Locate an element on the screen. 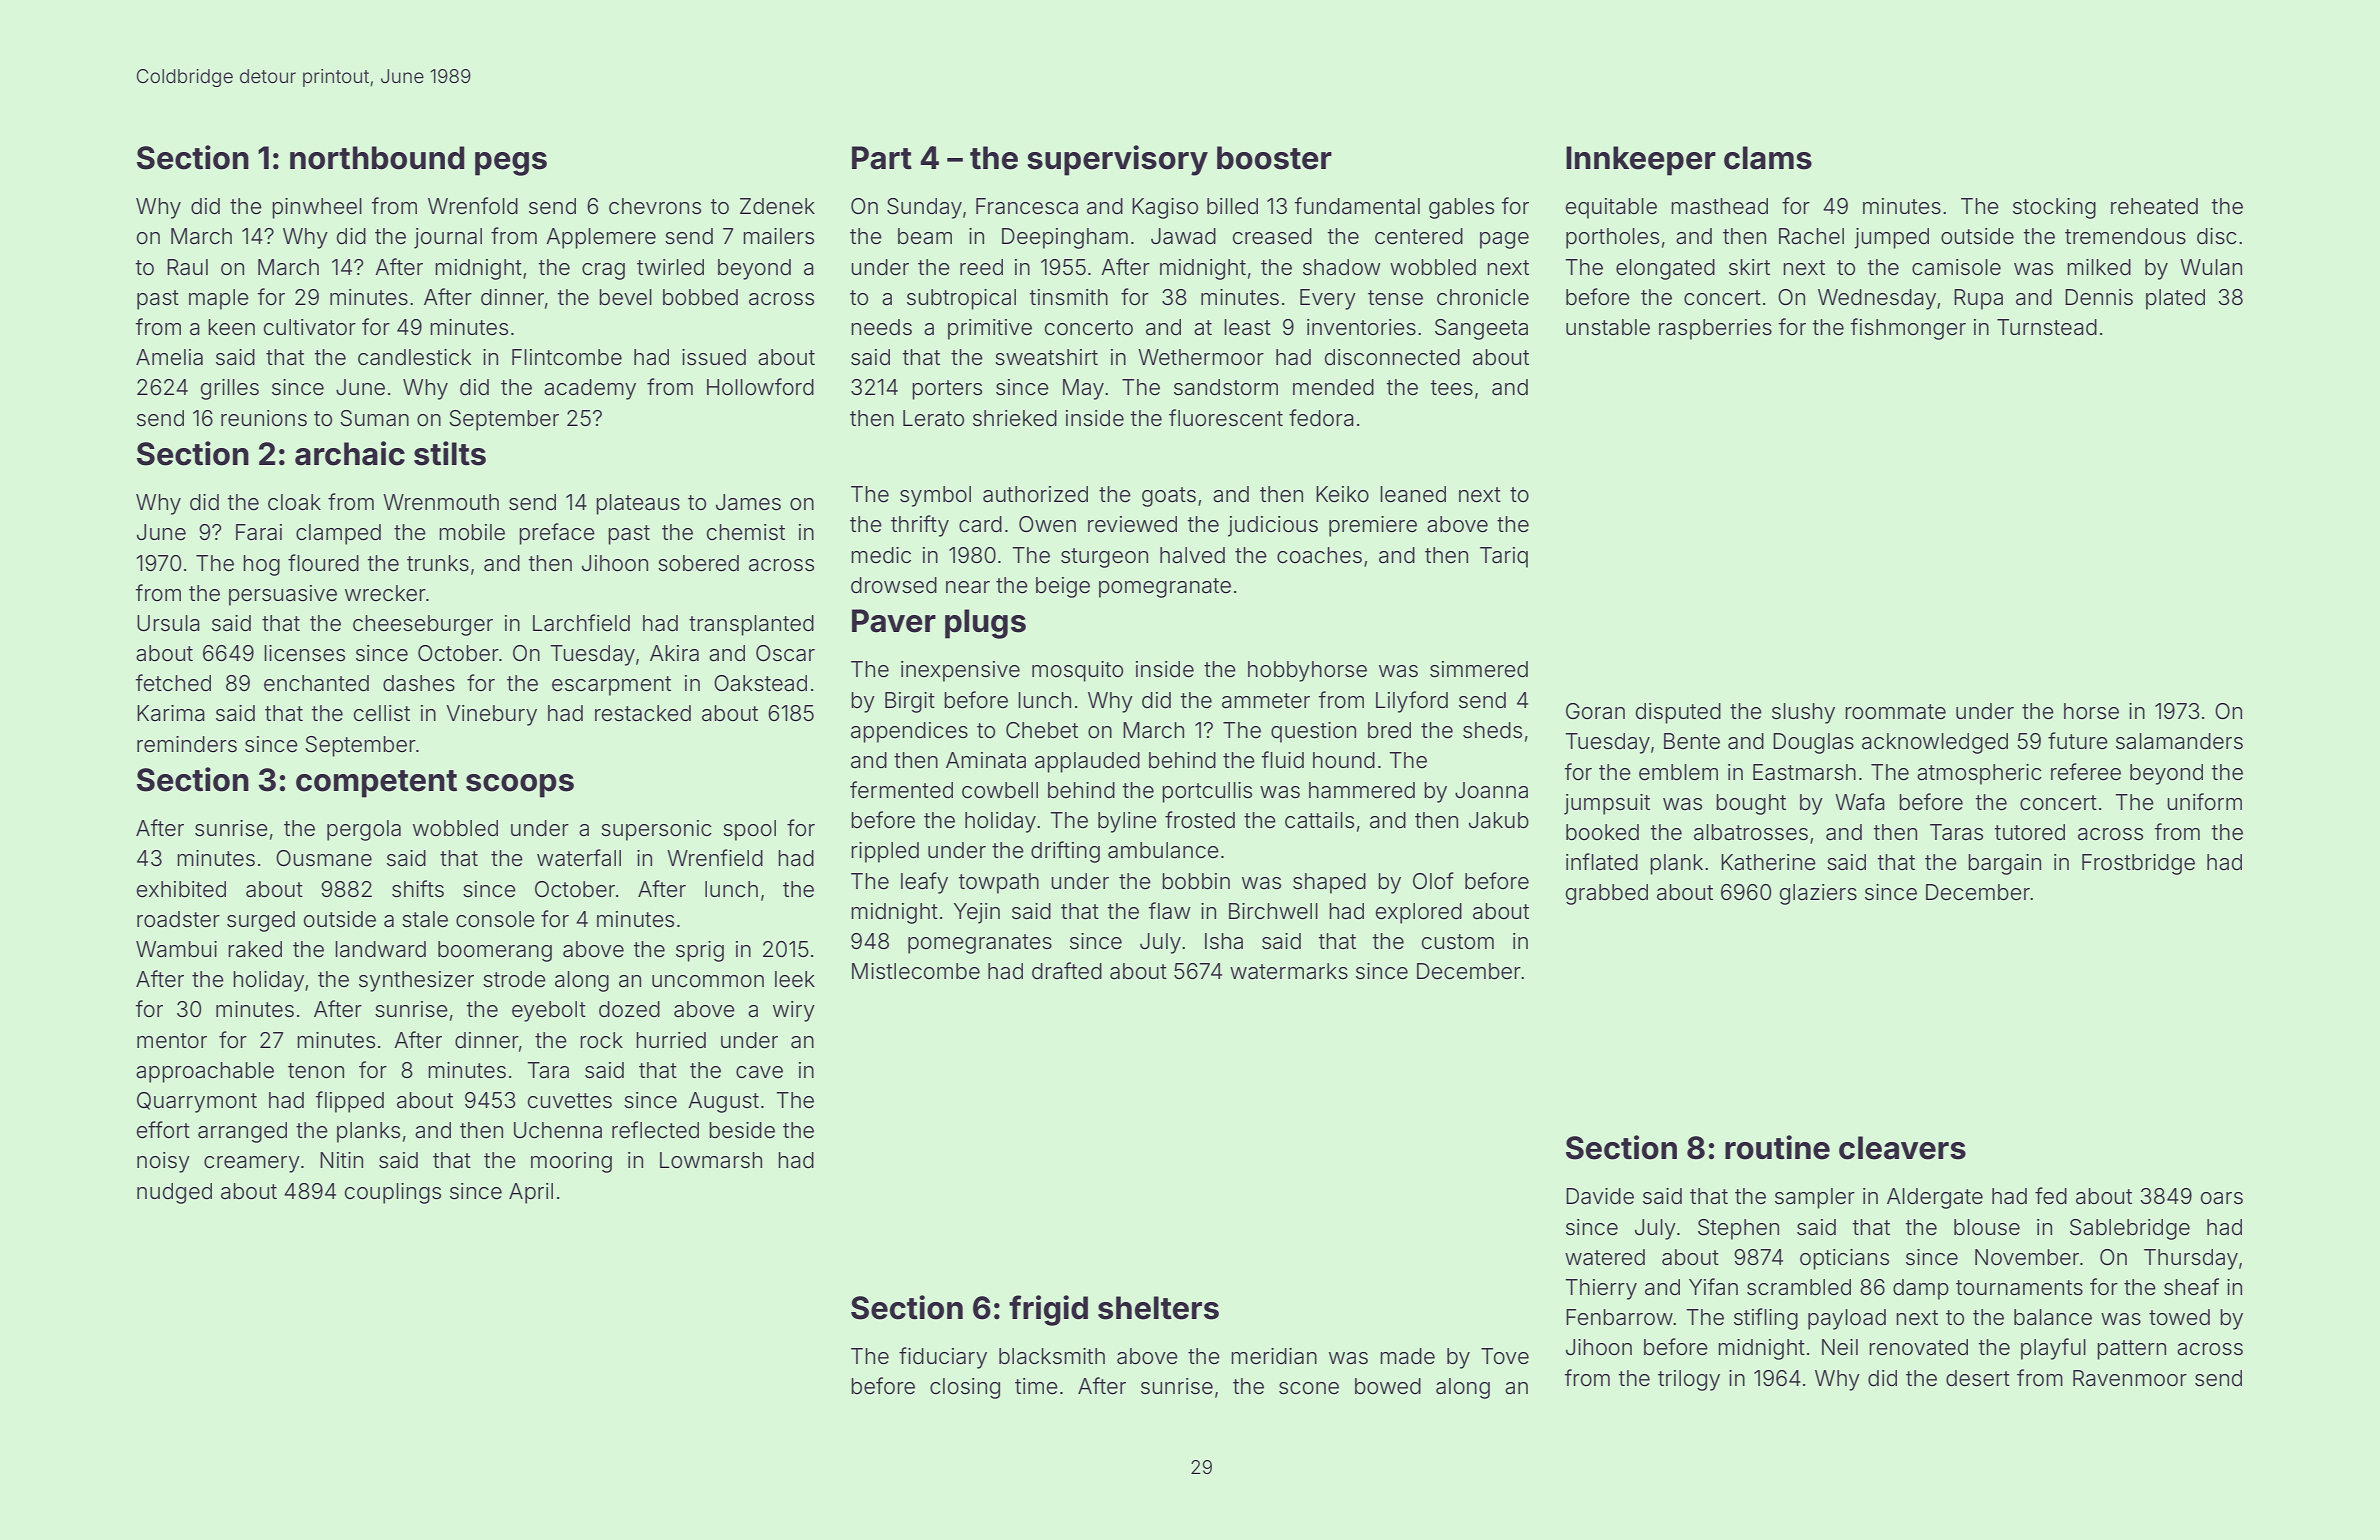 The image size is (2380, 1540). reheated is located at coordinates (2154, 206).
